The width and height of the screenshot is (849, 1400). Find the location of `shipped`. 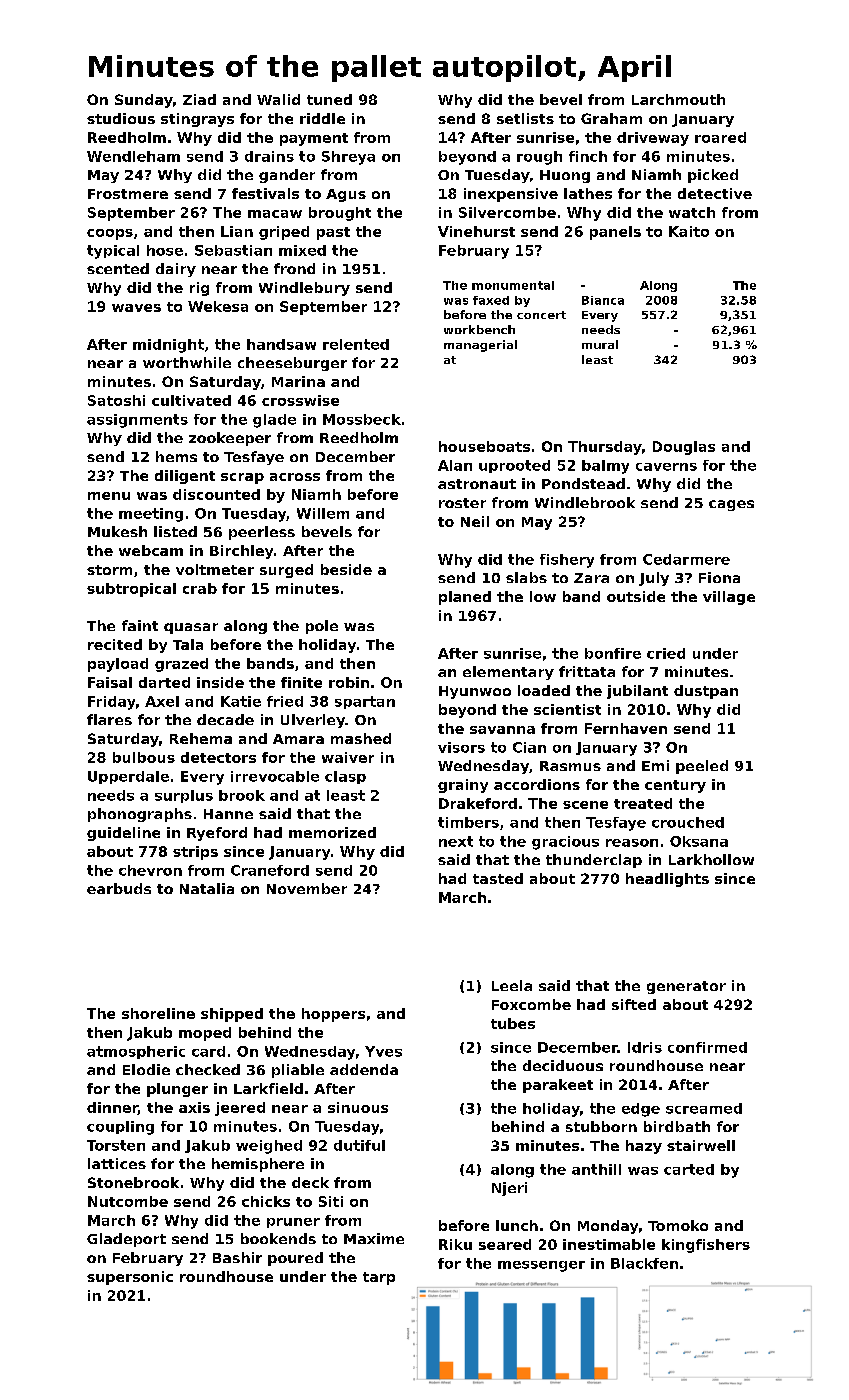

shipped is located at coordinates (232, 1015).
